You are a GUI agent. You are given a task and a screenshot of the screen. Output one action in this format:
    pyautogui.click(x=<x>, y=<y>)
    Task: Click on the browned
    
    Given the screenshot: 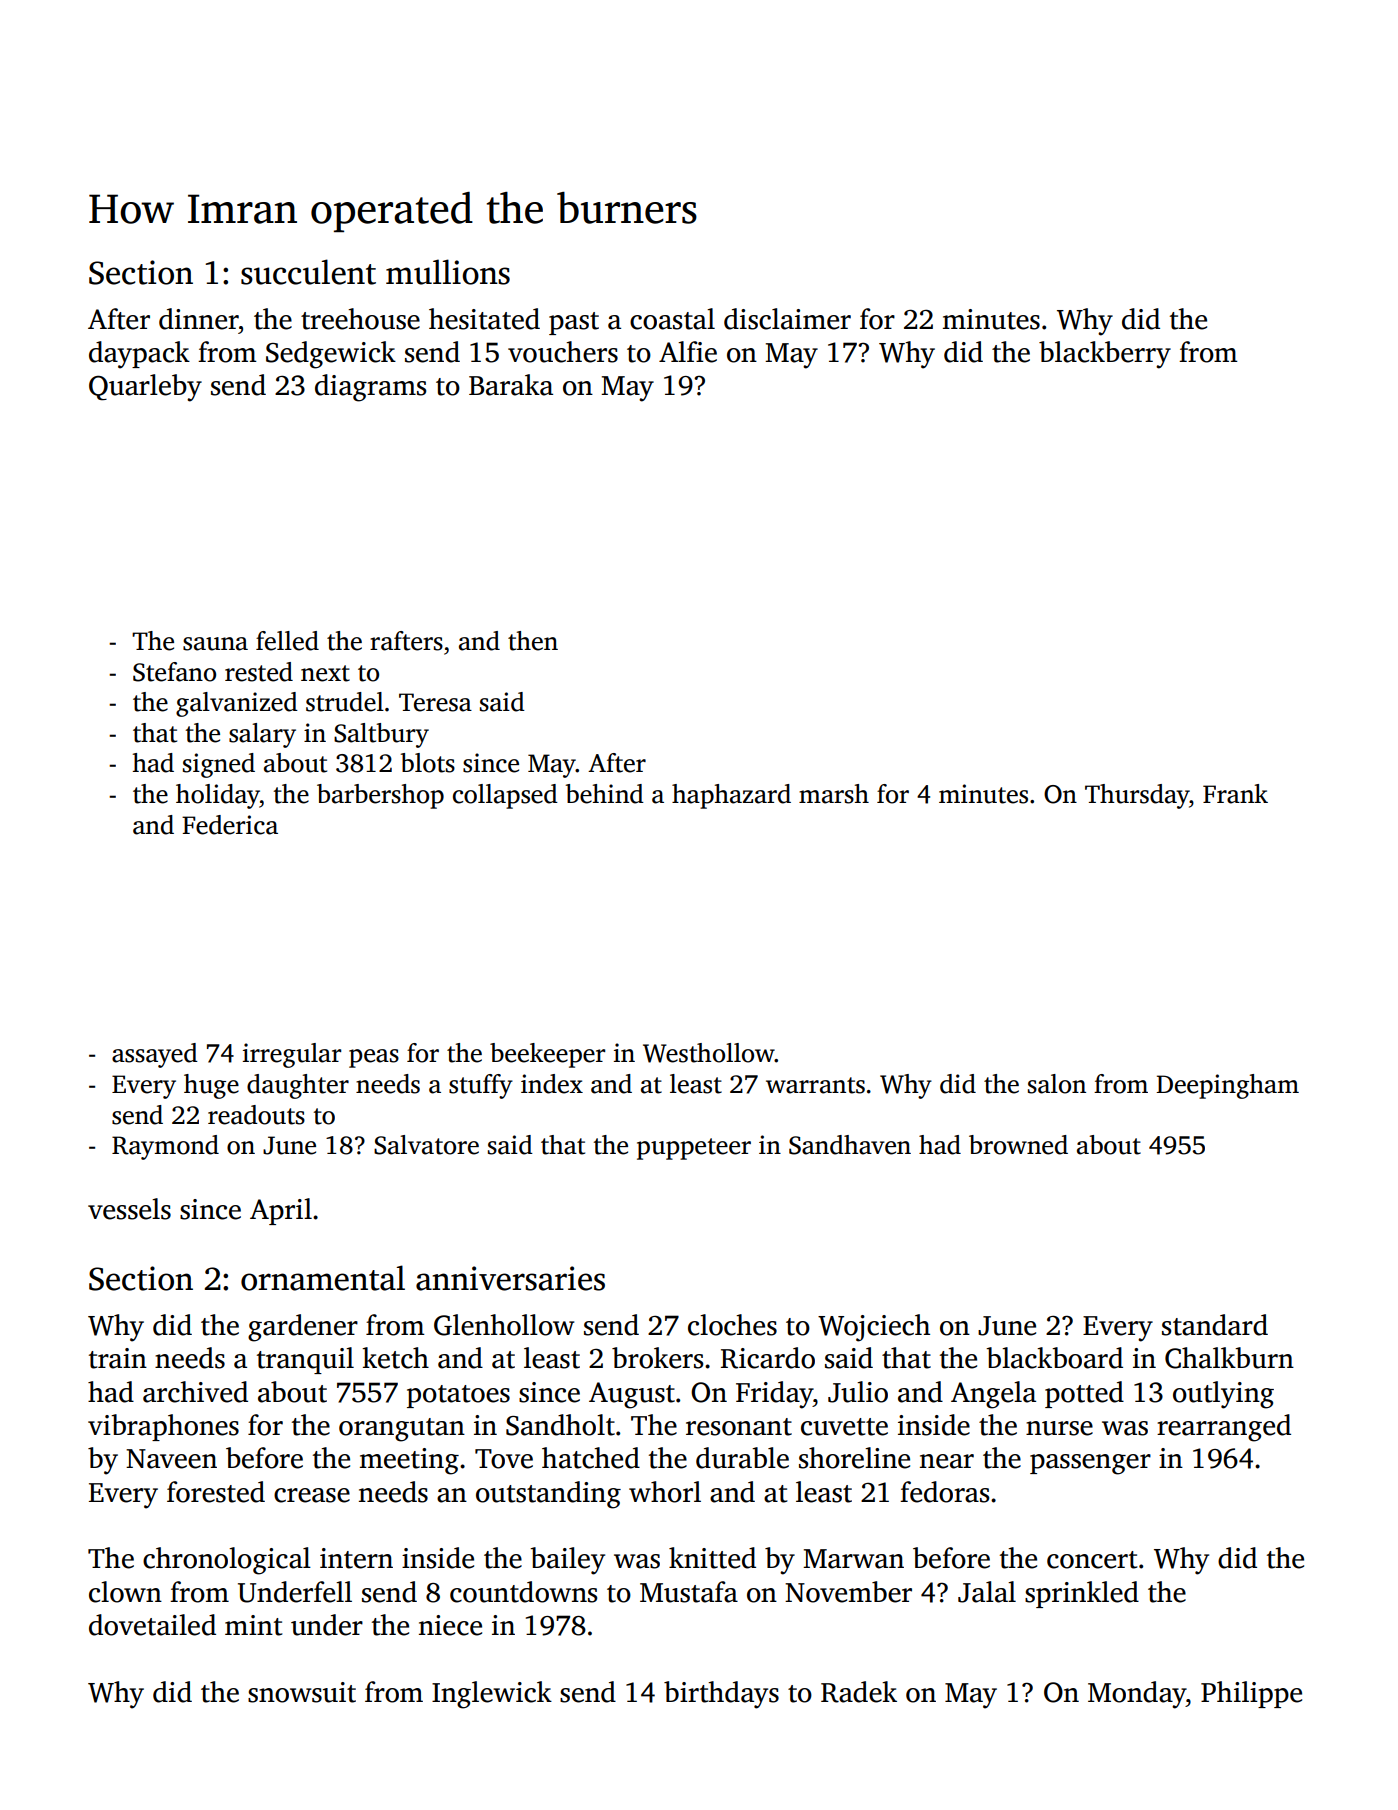 What is the action you would take?
    pyautogui.click(x=1018, y=1145)
